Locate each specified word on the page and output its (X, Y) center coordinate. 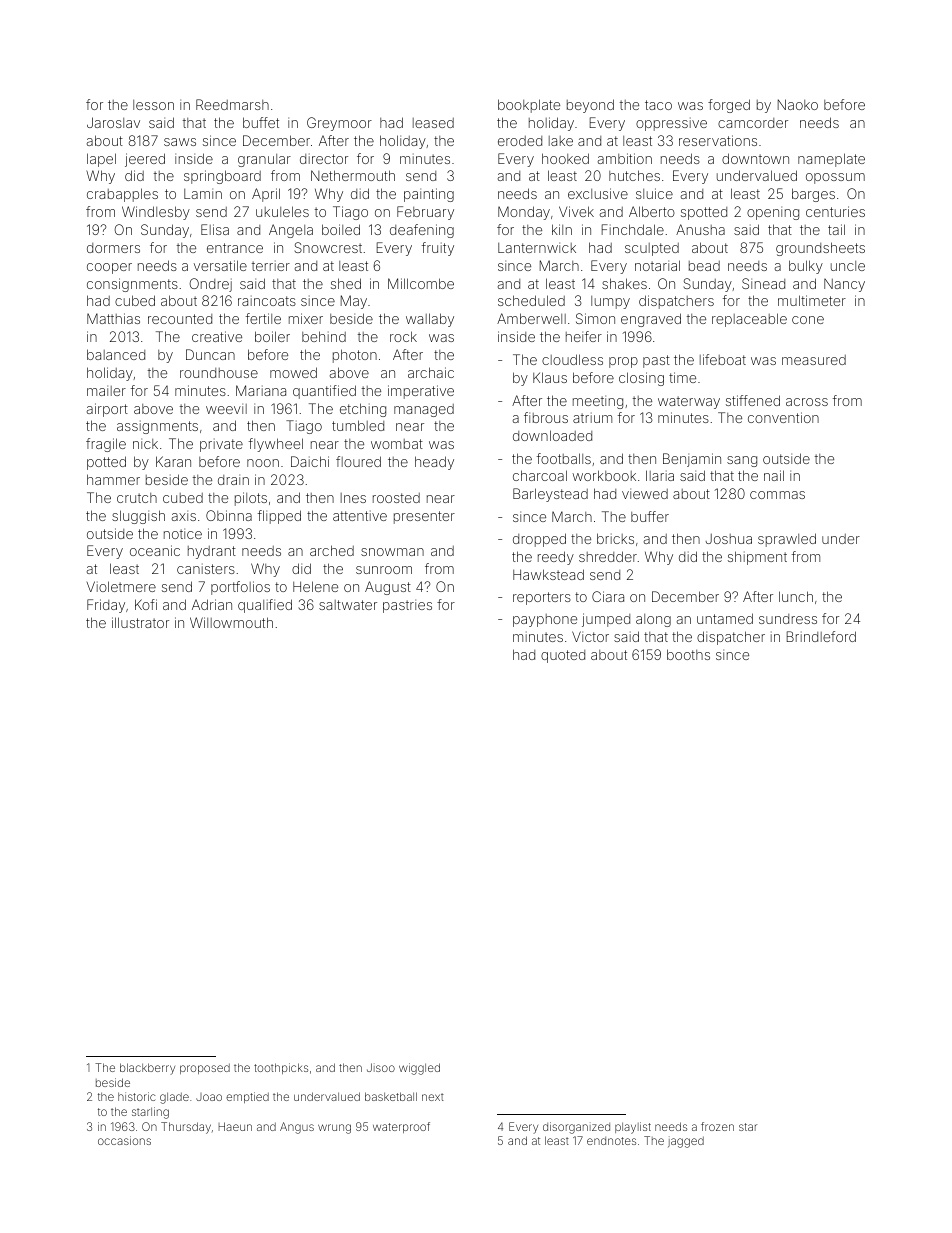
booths (688, 654)
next (433, 1097)
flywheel (276, 445)
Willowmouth (231, 622)
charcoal (540, 475)
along (653, 620)
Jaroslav (113, 122)
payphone (545, 620)
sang (742, 461)
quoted (563, 656)
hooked (565, 158)
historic (136, 1096)
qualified (265, 606)
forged (729, 106)
